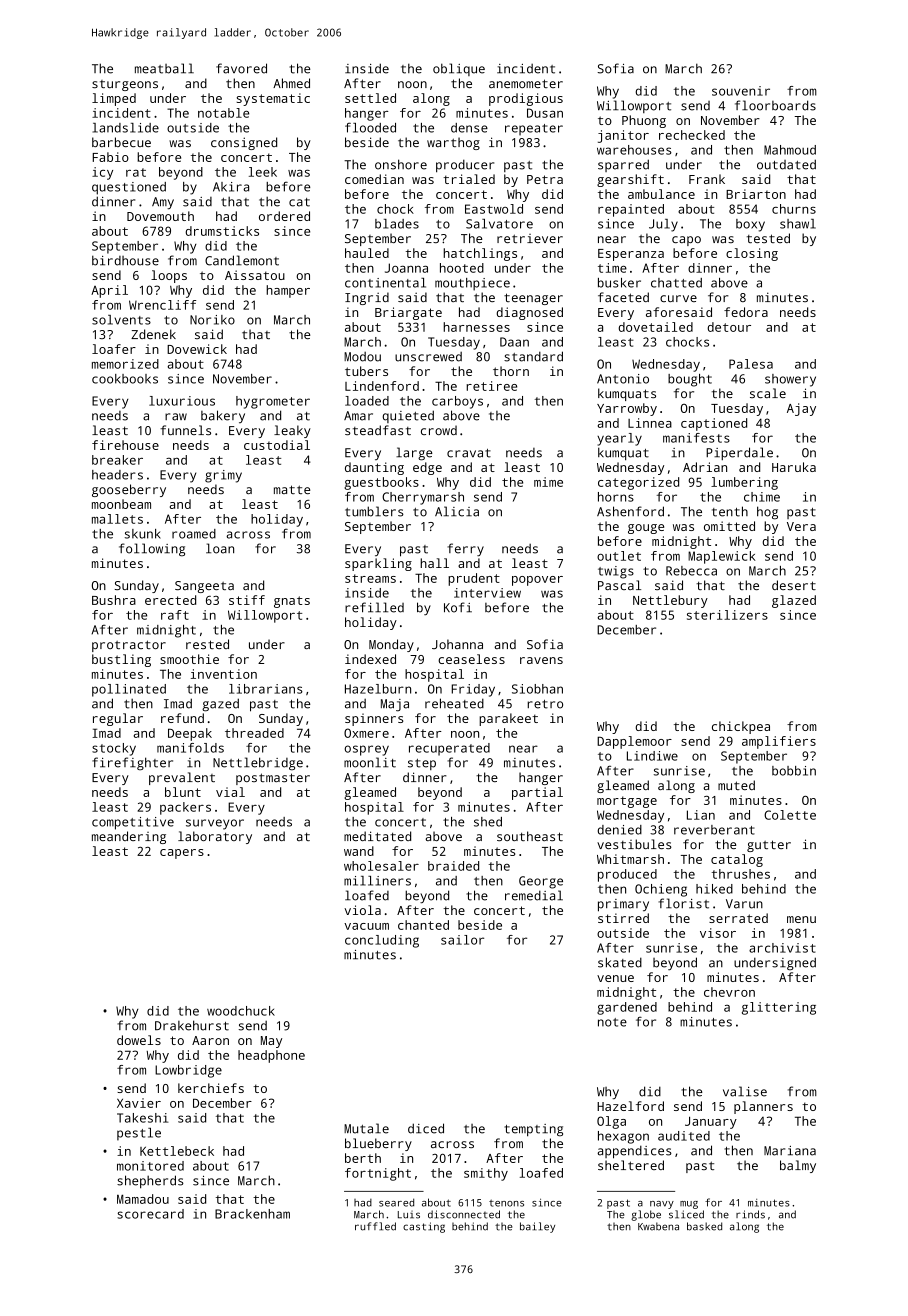 Image resolution: width=908 pixels, height=1316 pixels. I want to click on Colette, so click(790, 815).
